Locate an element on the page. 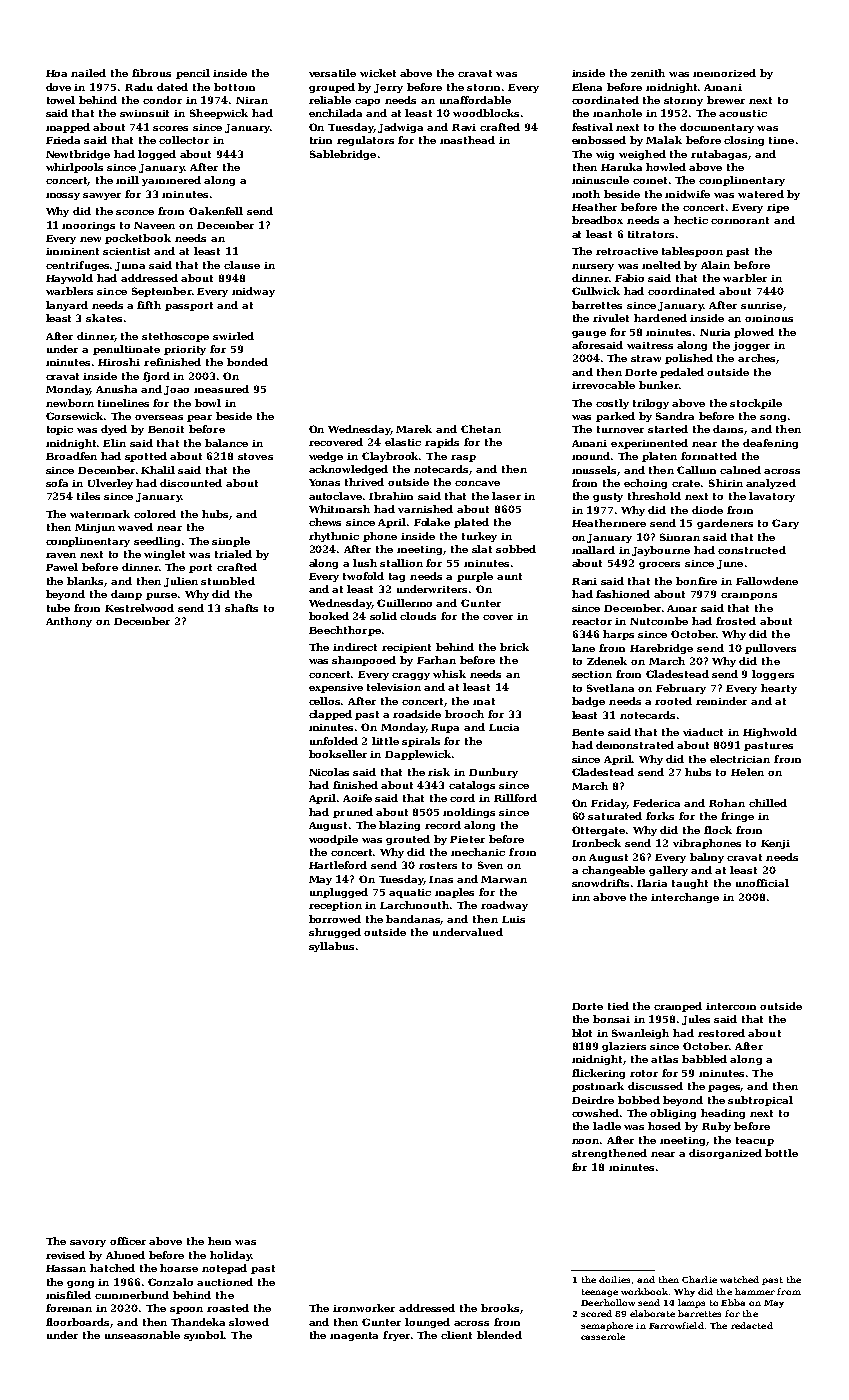 The image size is (849, 1400). lush is located at coordinates (365, 563).
